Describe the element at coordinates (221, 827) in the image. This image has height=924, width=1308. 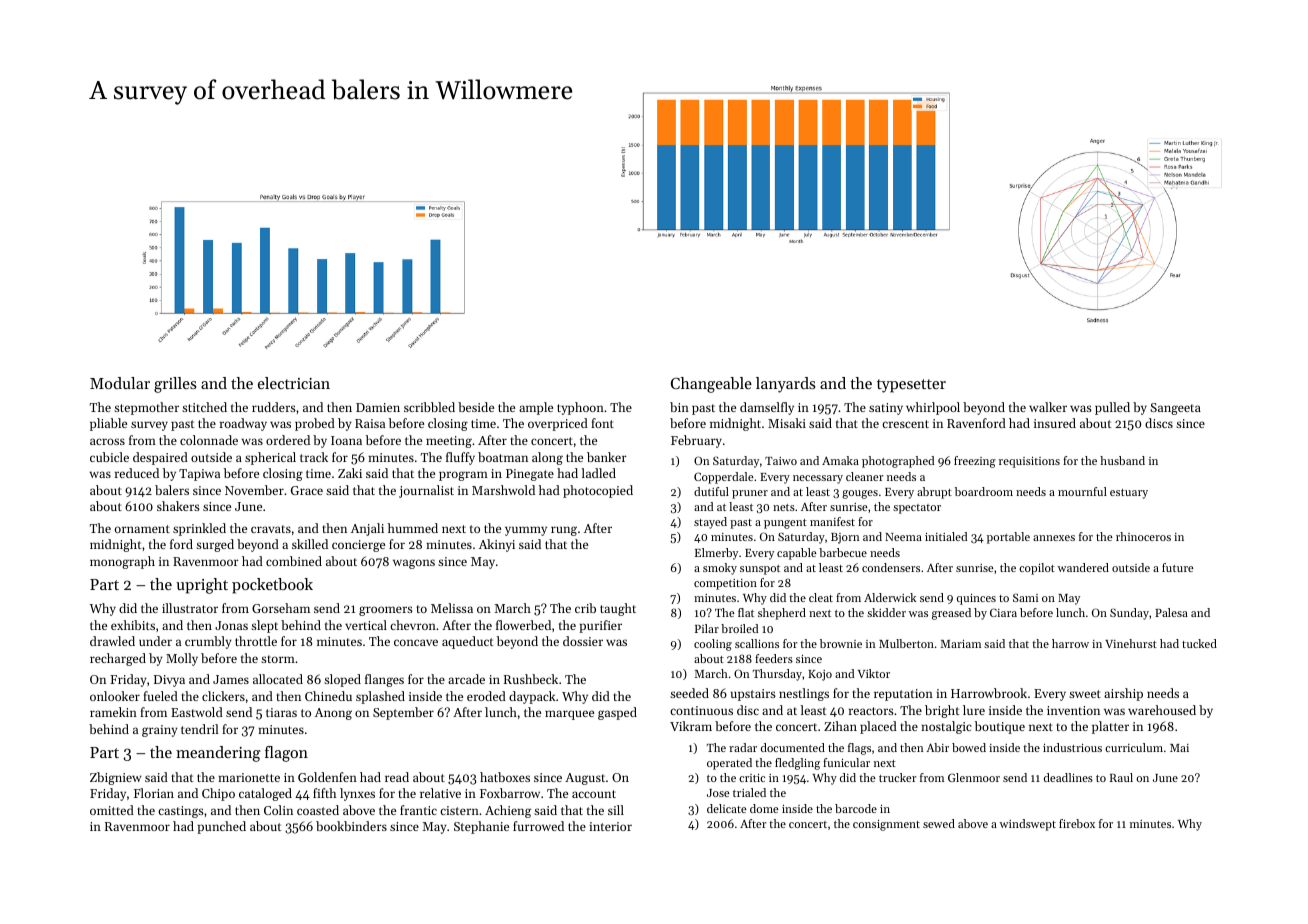
I see `punched` at that location.
